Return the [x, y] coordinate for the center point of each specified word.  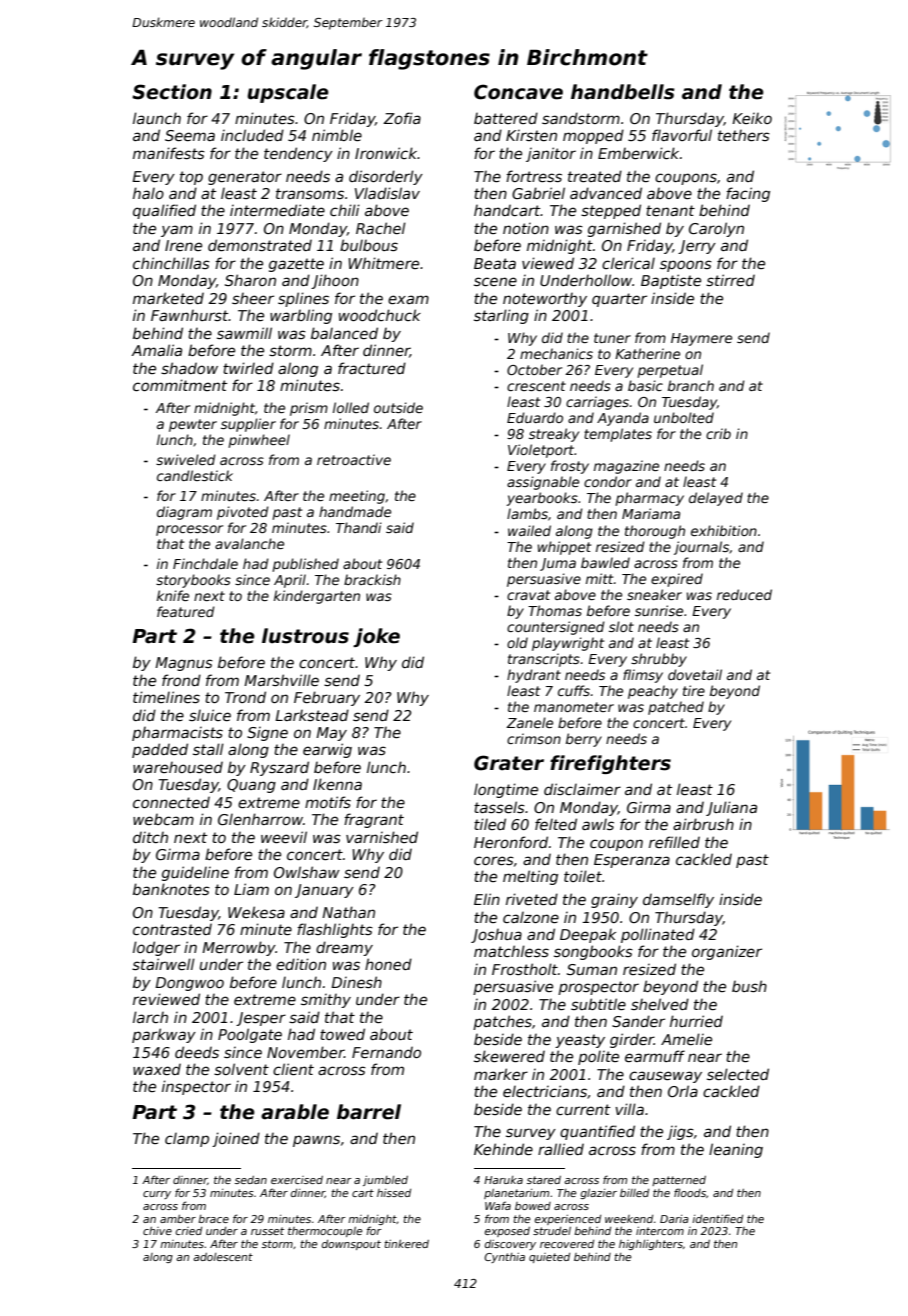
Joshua [496, 936]
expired [677, 580]
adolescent [223, 1257]
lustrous [305, 636]
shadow [189, 368]
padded [160, 750]
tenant [670, 210]
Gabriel [538, 193]
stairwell [163, 964]
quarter [619, 300]
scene [495, 281]
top [191, 178]
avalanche [249, 543]
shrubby [659, 660]
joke [376, 637]
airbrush [703, 824]
